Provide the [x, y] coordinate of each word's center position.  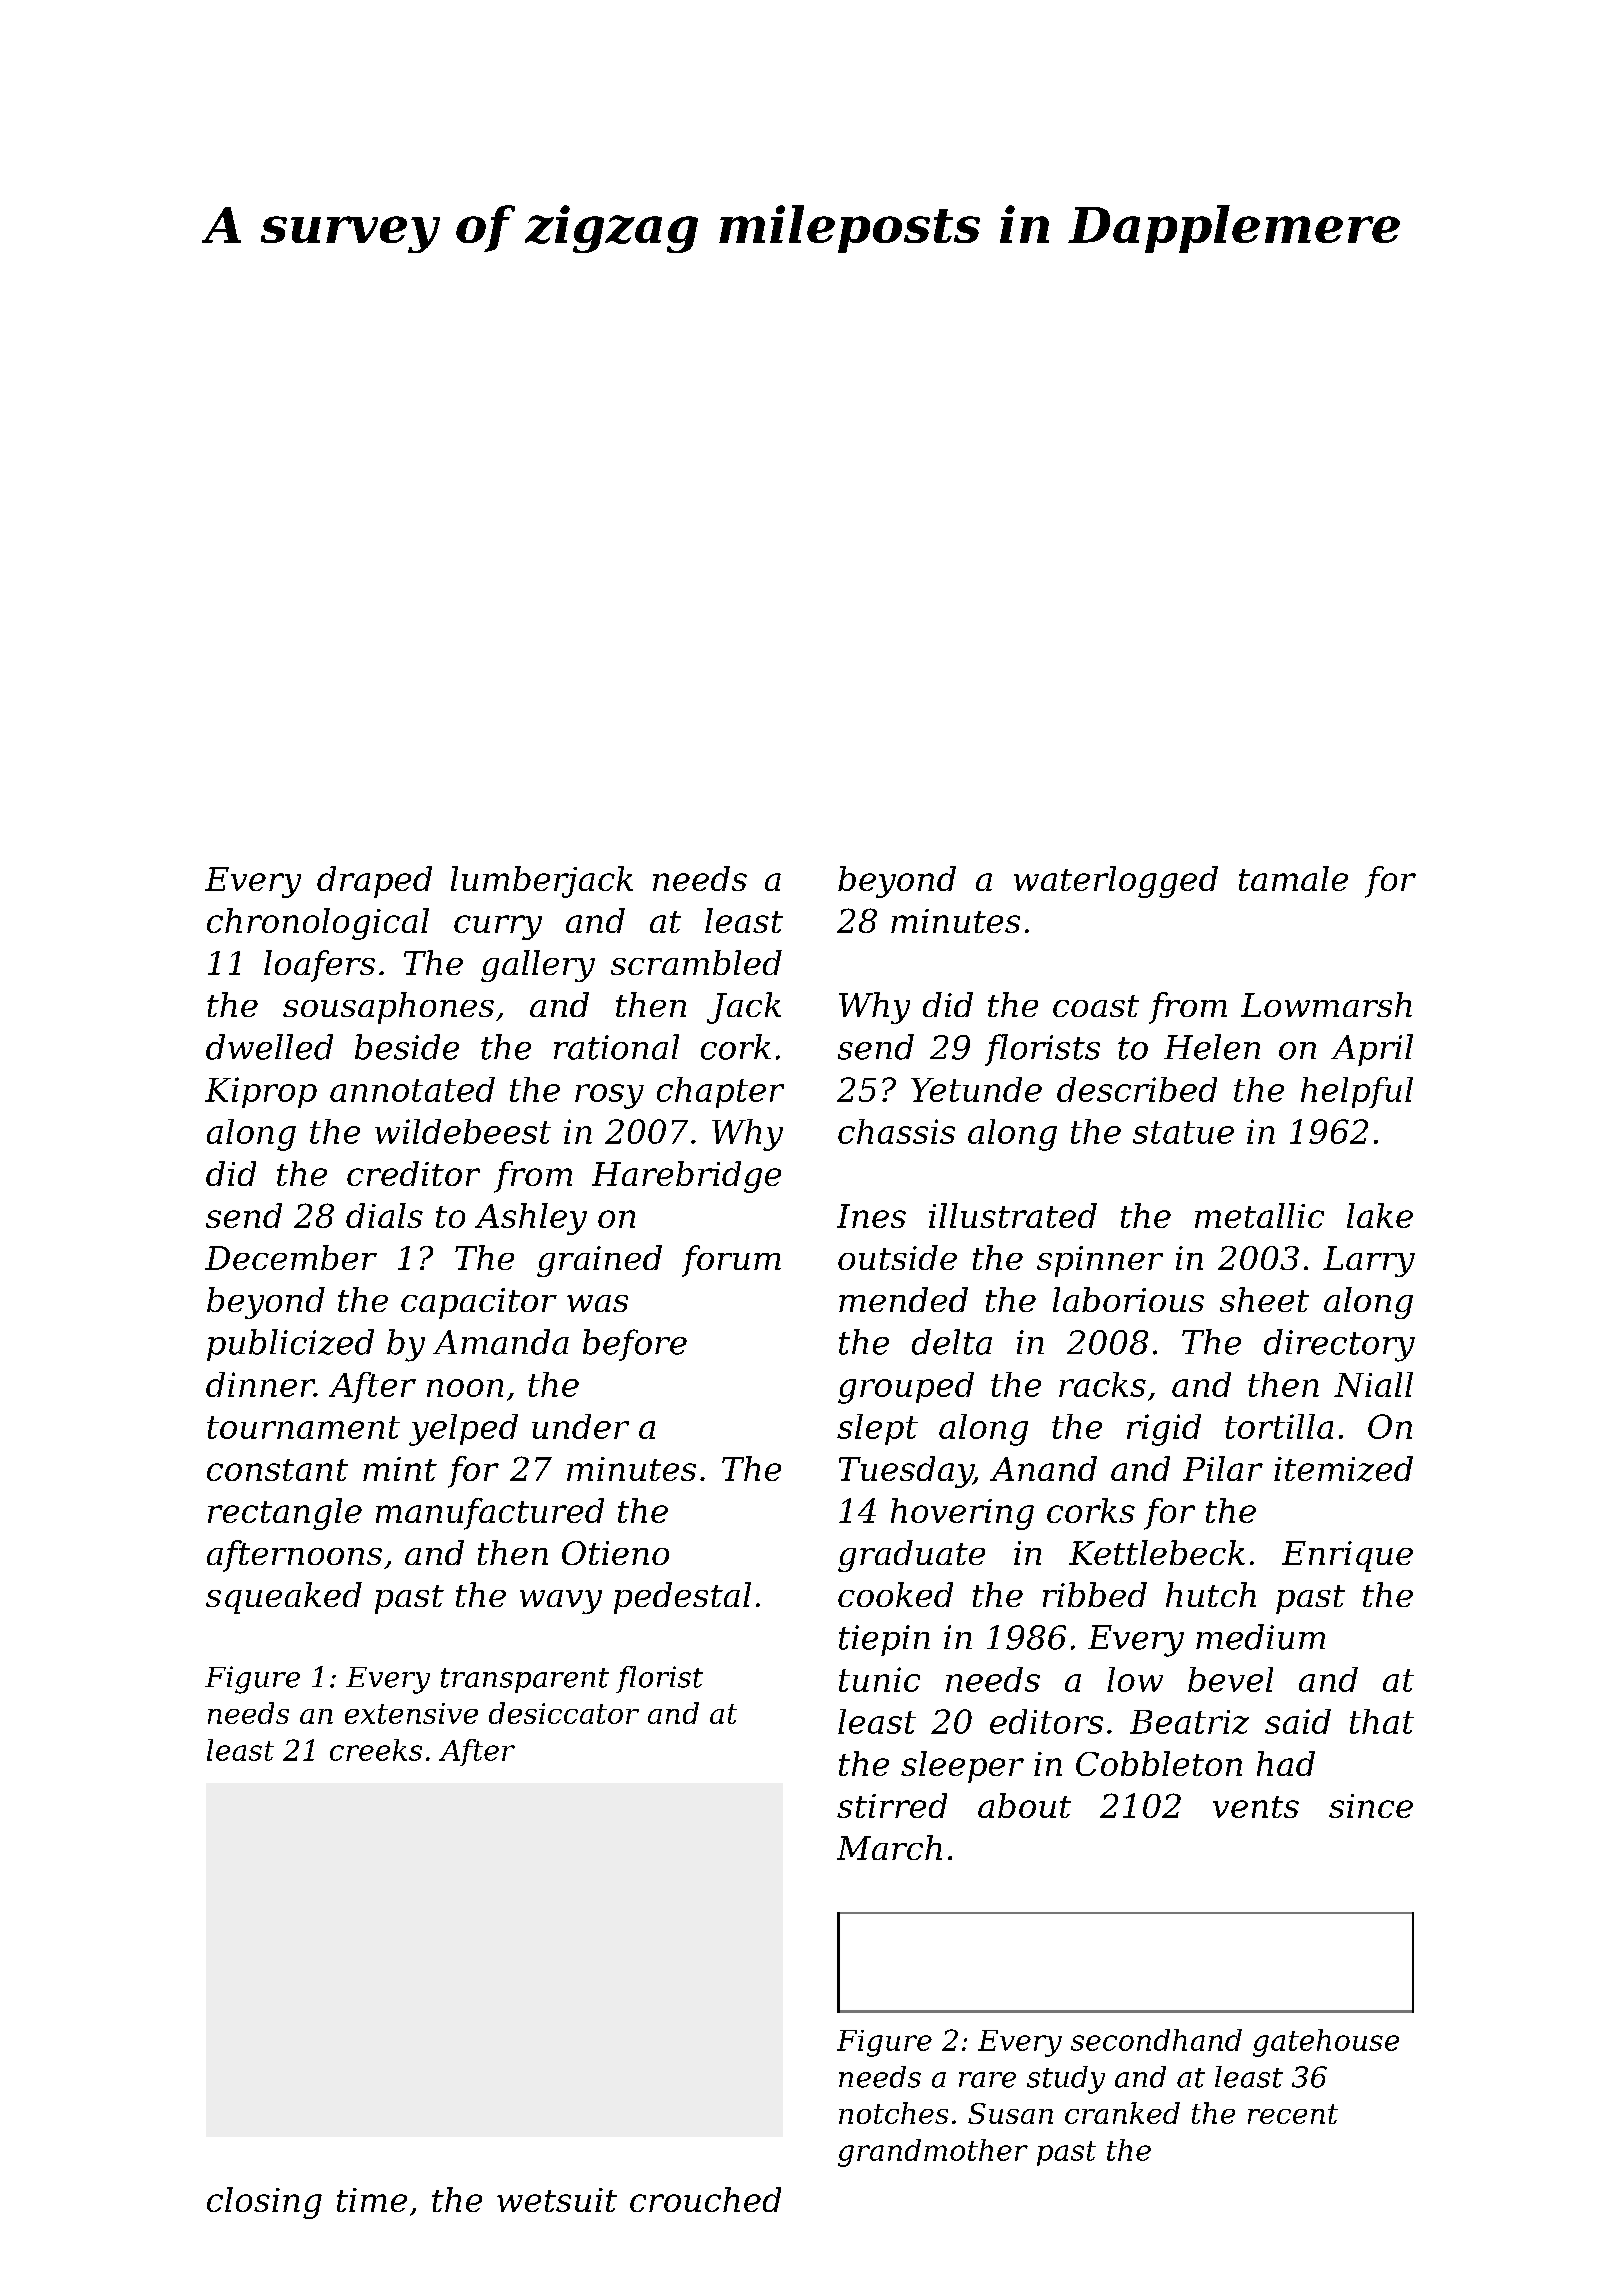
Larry [1369, 1261]
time [372, 2200]
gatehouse [1326, 2043]
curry [498, 927]
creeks [376, 1750]
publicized [290, 1345]
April [1372, 1050]
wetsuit [557, 2200]
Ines [871, 1216]
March [889, 1847]
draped [374, 882]
